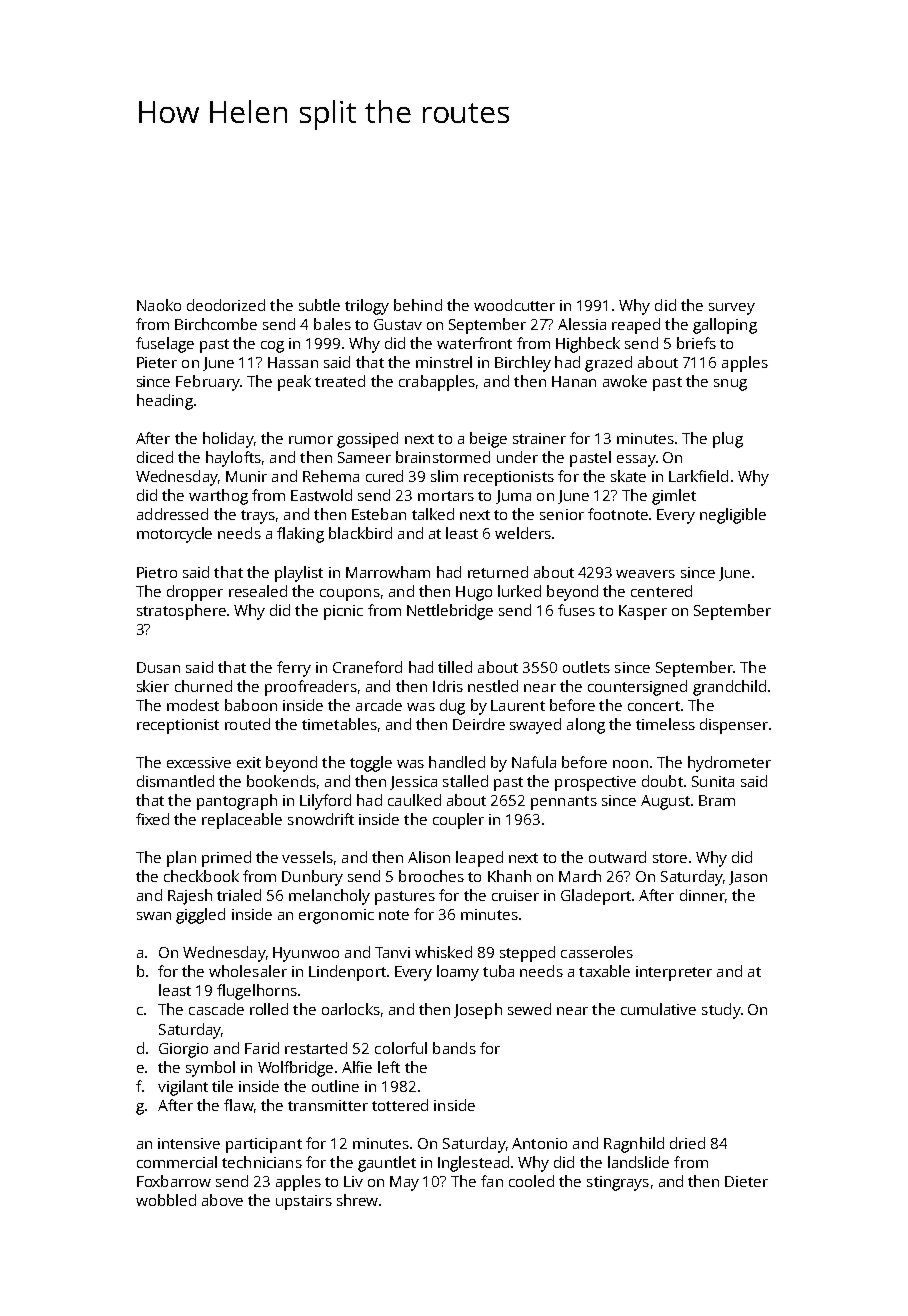 The height and width of the screenshot is (1316, 908). Describe the element at coordinates (195, 593) in the screenshot. I see `dropper` at that location.
